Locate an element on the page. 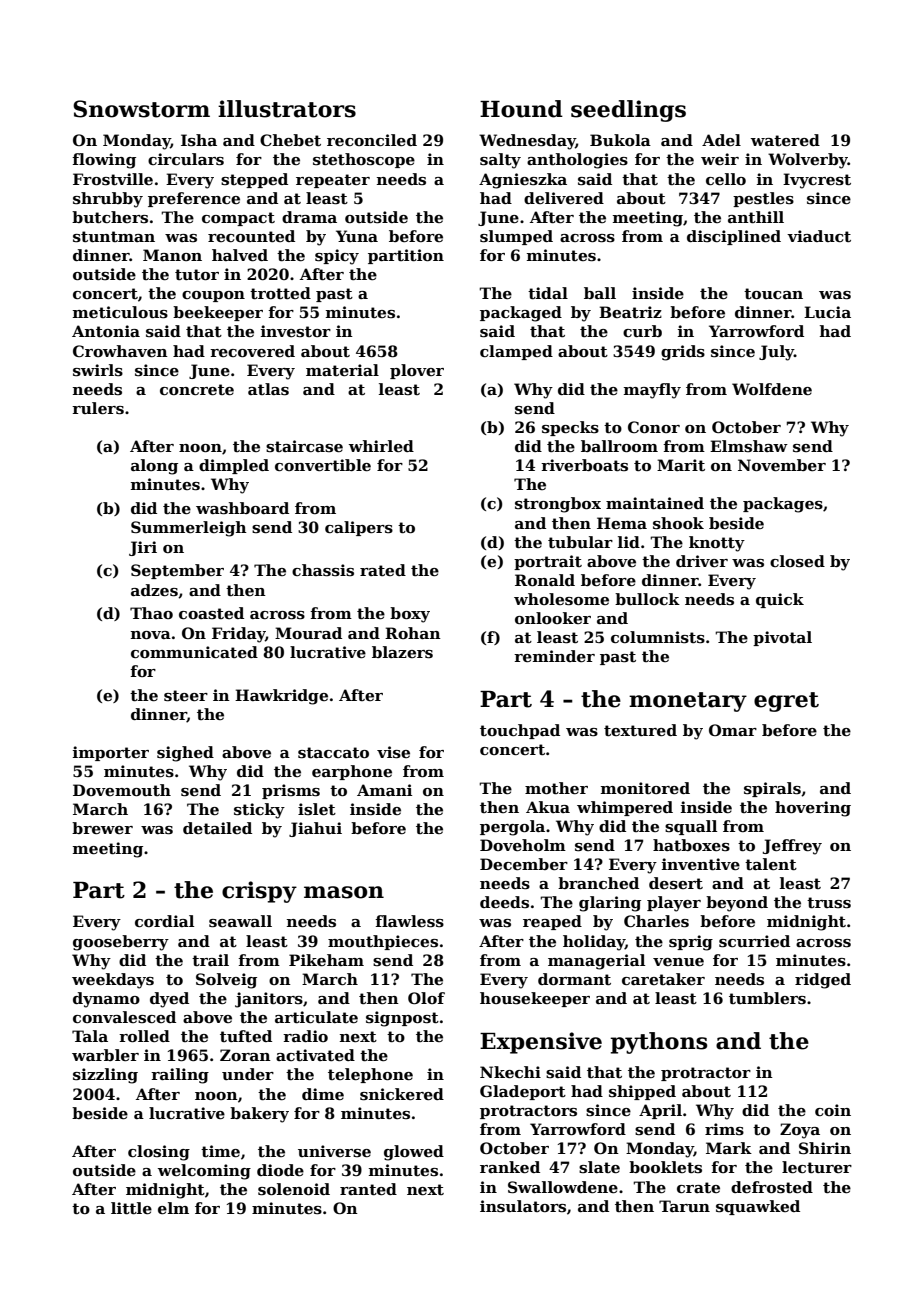  plover is located at coordinates (417, 371).
